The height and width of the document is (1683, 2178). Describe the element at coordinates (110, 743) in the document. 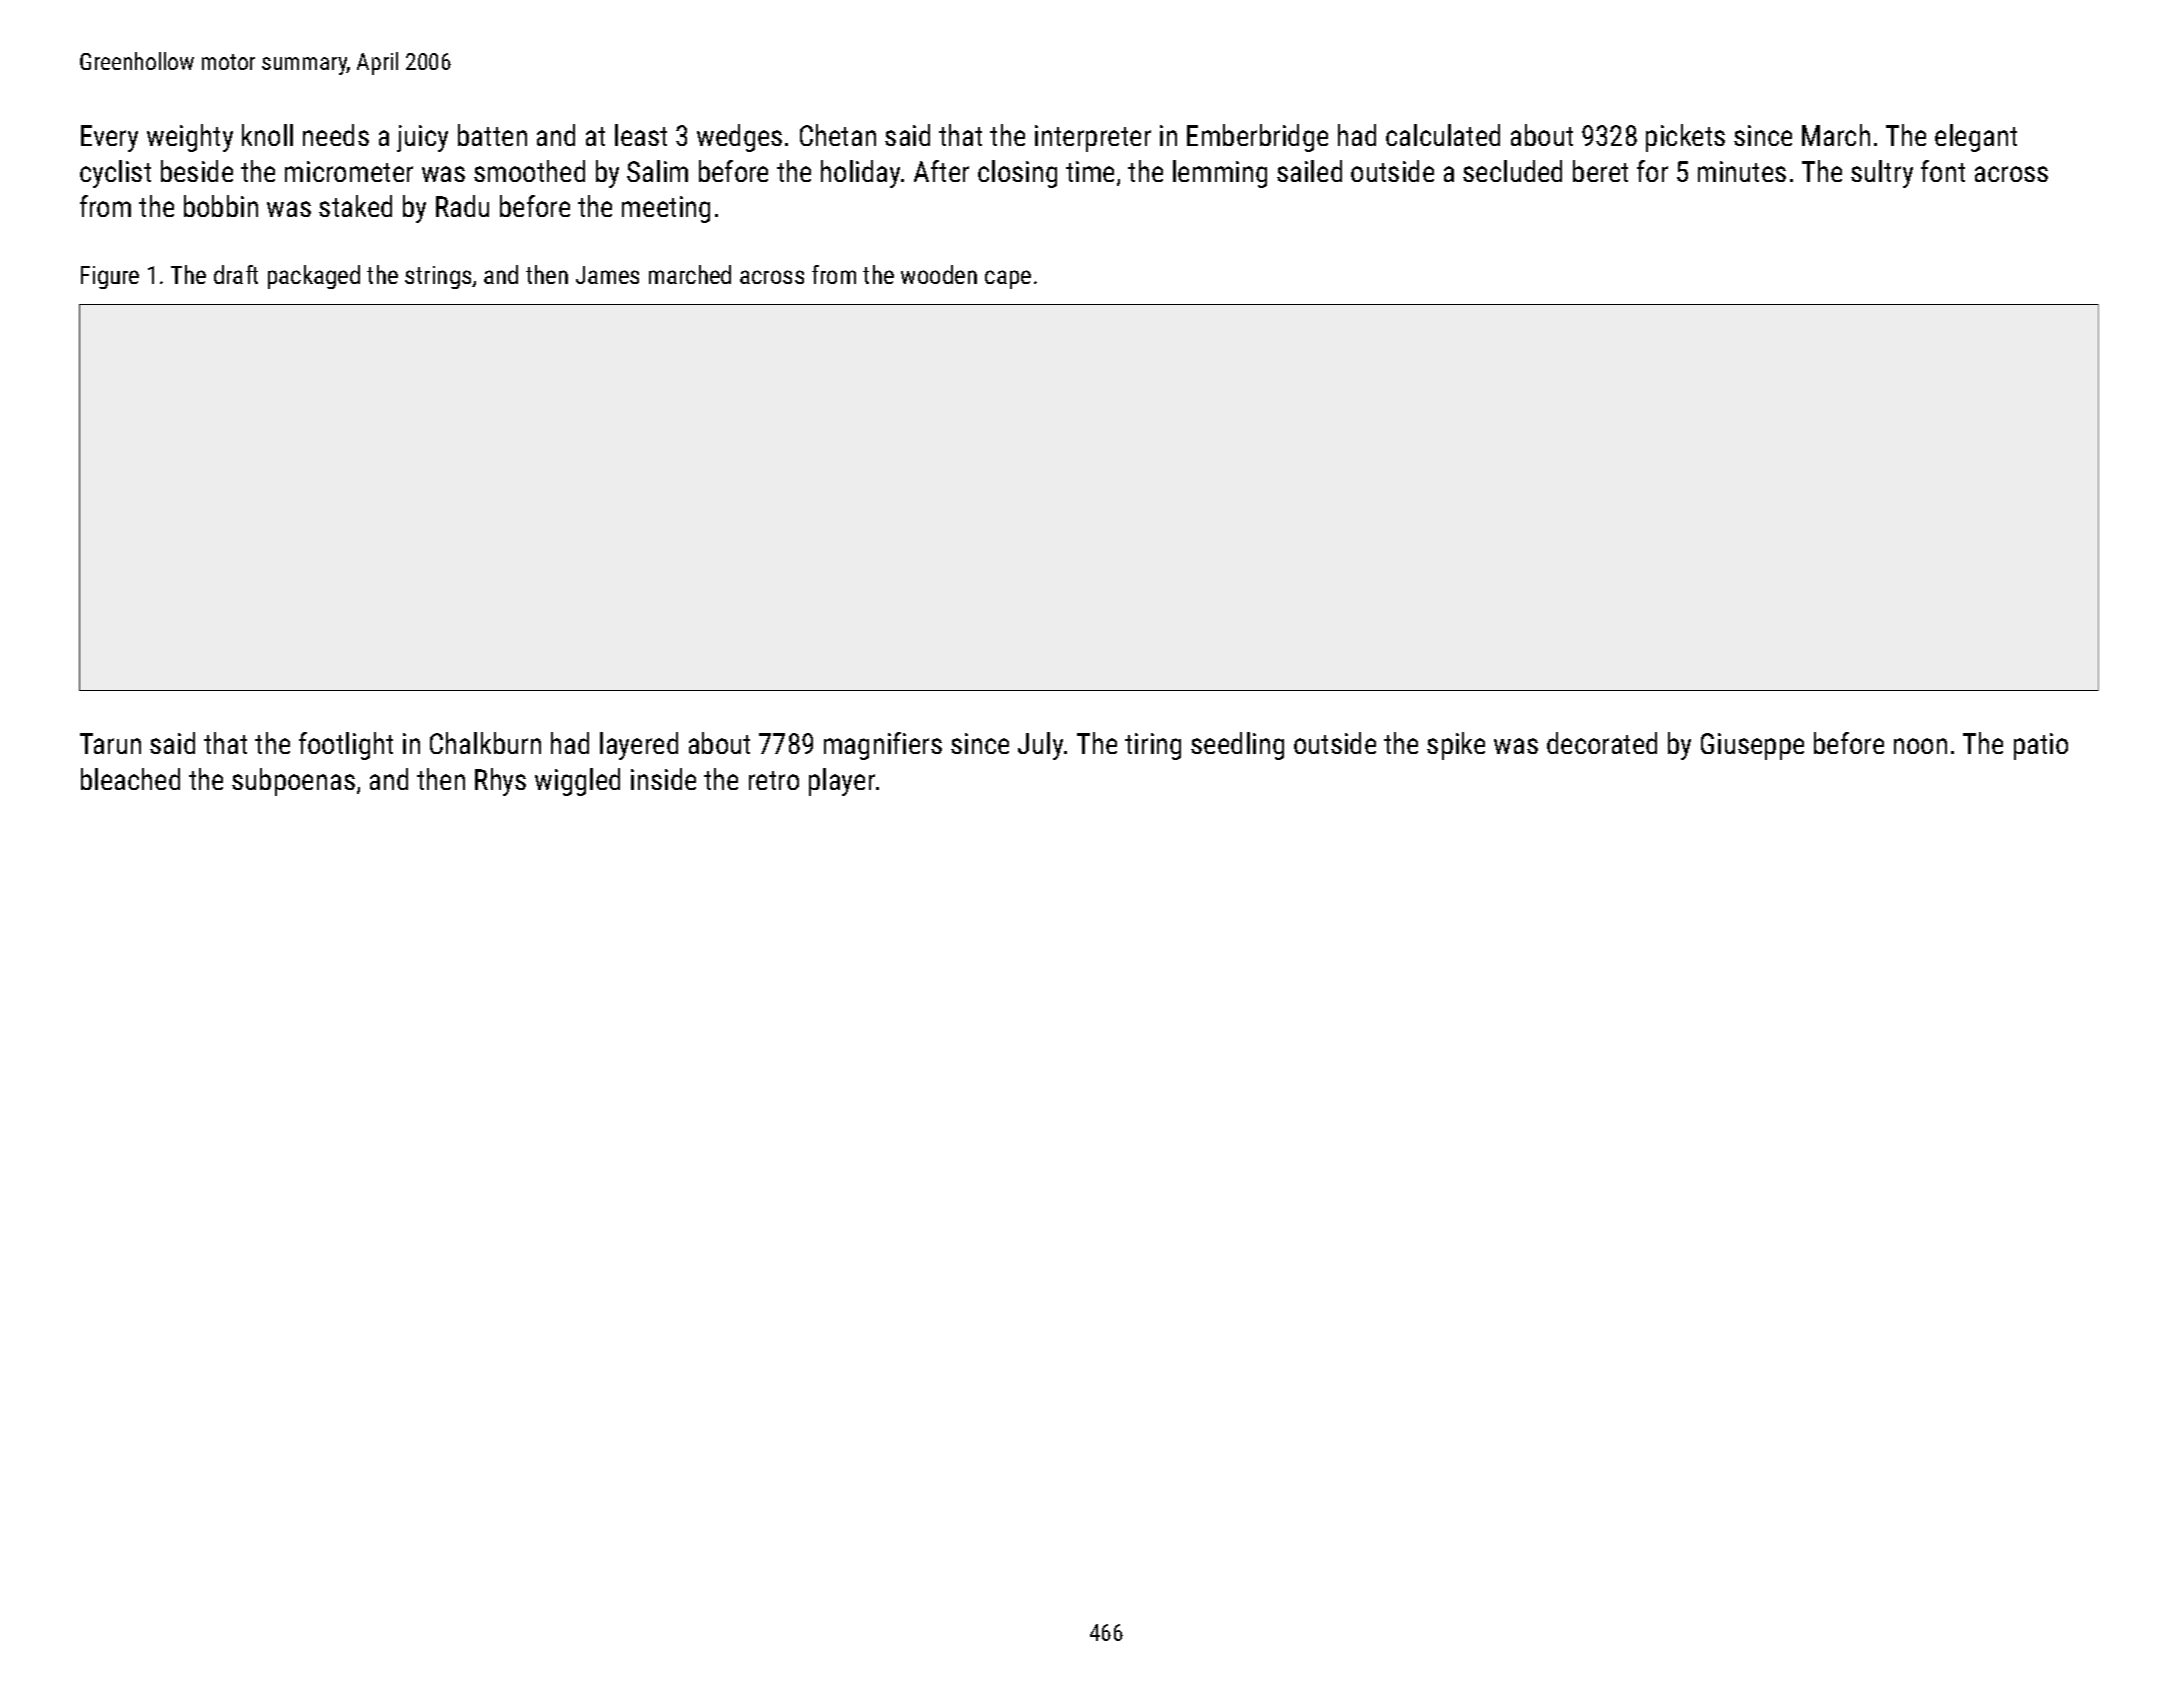

I see `Tarun` at that location.
